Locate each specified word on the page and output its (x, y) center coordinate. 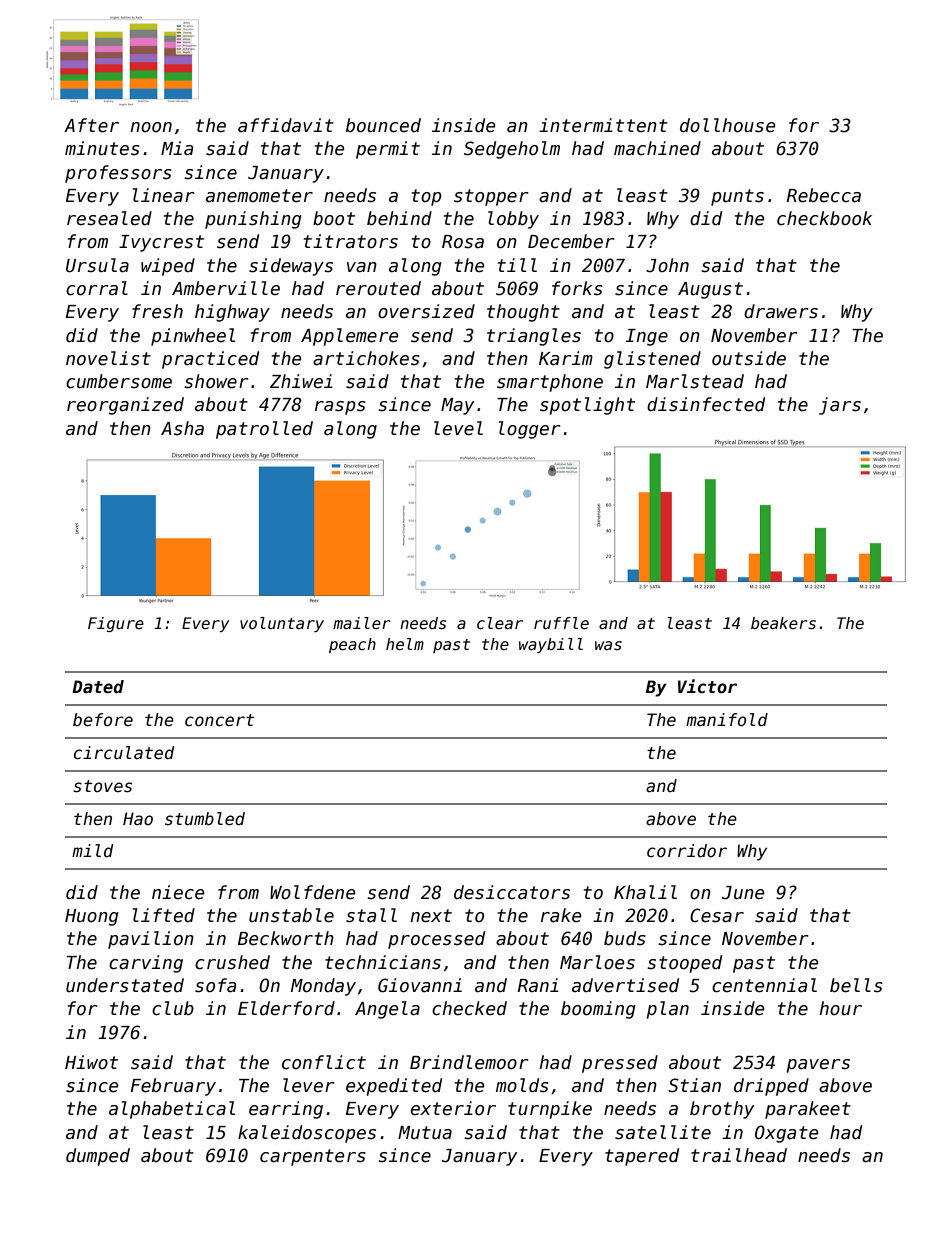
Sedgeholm (512, 150)
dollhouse (727, 125)
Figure (116, 624)
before (103, 720)
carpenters (313, 1157)
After (91, 125)
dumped (98, 1157)
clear (500, 623)
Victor (707, 686)
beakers (783, 623)
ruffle (561, 623)
